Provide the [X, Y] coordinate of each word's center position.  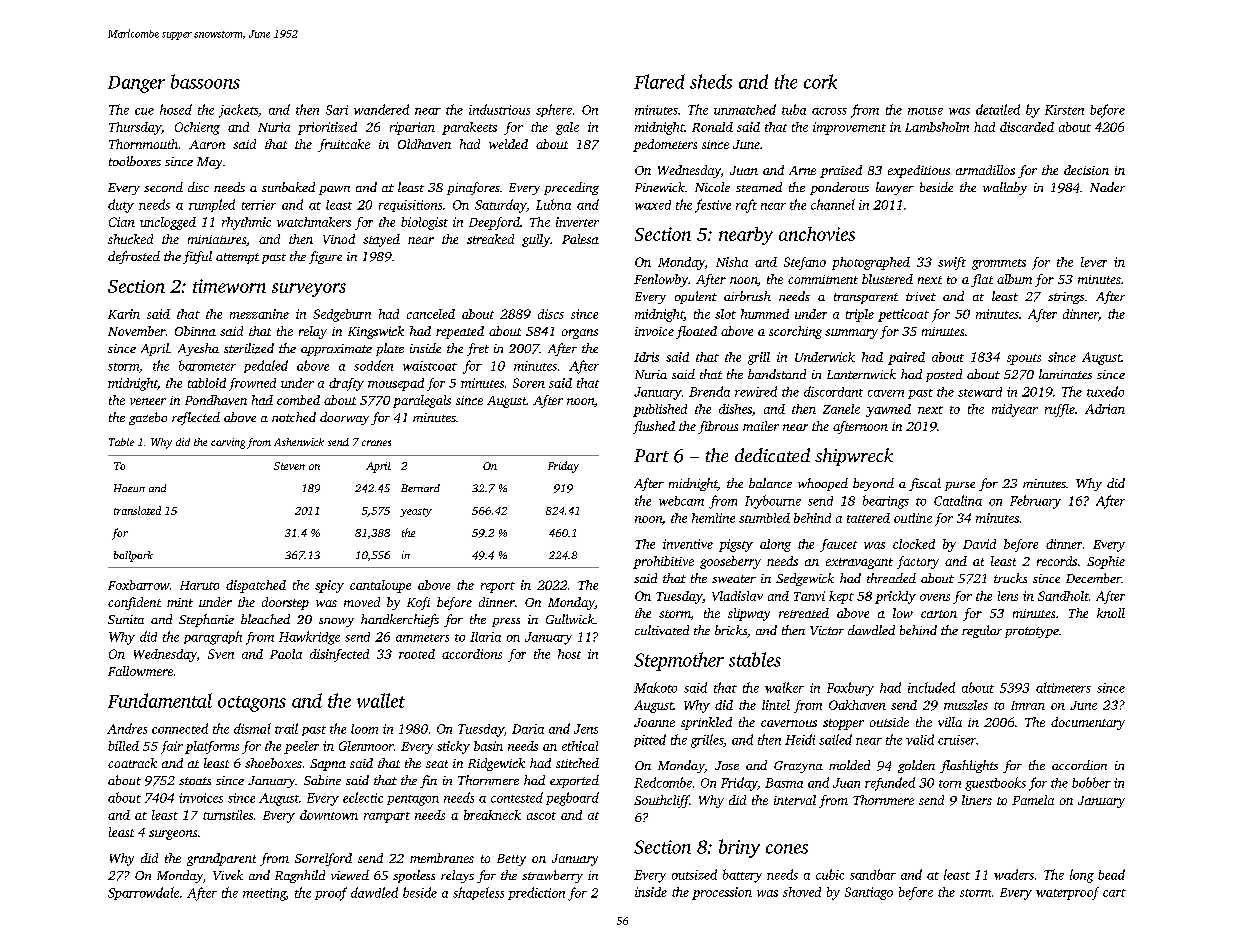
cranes [376, 443]
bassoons [205, 81]
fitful [197, 257]
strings [1066, 298]
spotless [414, 876]
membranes [442, 858]
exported [574, 781]
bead [1111, 874]
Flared [659, 81]
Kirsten [1064, 110]
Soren [529, 383]
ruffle [1060, 410]
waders [1014, 874]
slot [725, 314]
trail [286, 728]
